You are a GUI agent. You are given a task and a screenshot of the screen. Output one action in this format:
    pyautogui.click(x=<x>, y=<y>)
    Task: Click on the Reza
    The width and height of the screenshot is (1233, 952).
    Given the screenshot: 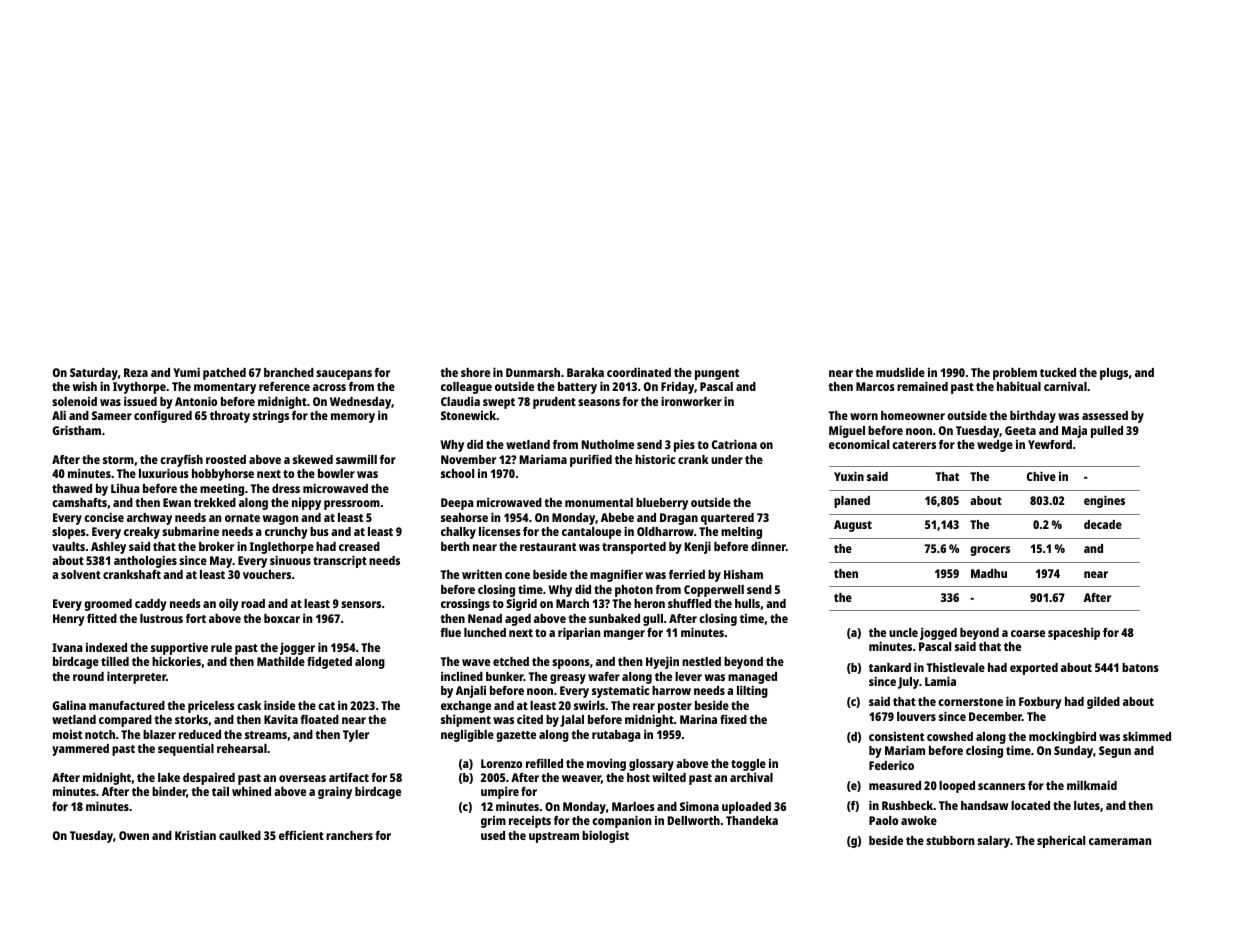 What is the action you would take?
    pyautogui.click(x=136, y=372)
